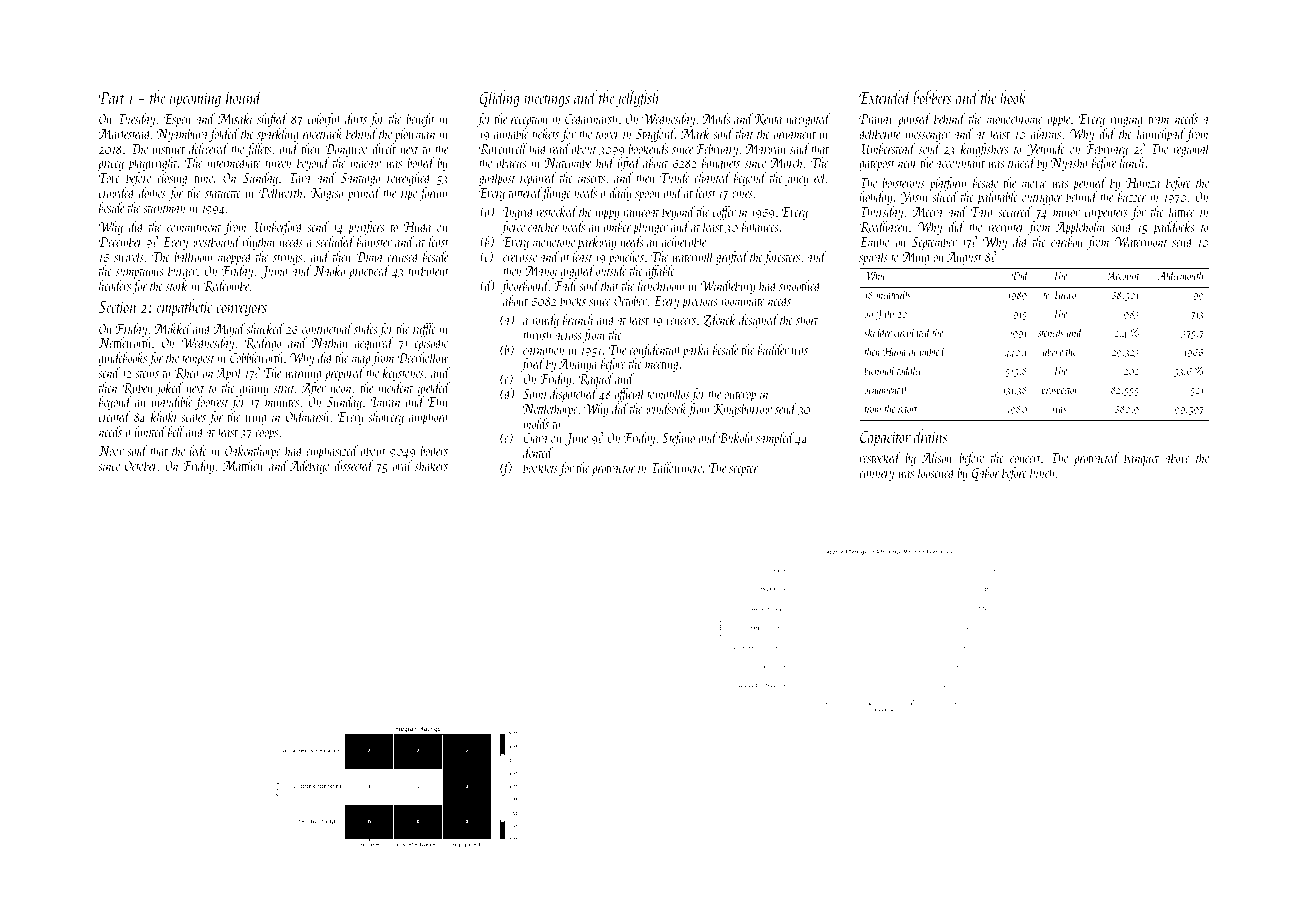 The width and height of the screenshot is (1308, 924). Describe the element at coordinates (1069, 164) in the screenshot. I see `Nyasha` at that location.
